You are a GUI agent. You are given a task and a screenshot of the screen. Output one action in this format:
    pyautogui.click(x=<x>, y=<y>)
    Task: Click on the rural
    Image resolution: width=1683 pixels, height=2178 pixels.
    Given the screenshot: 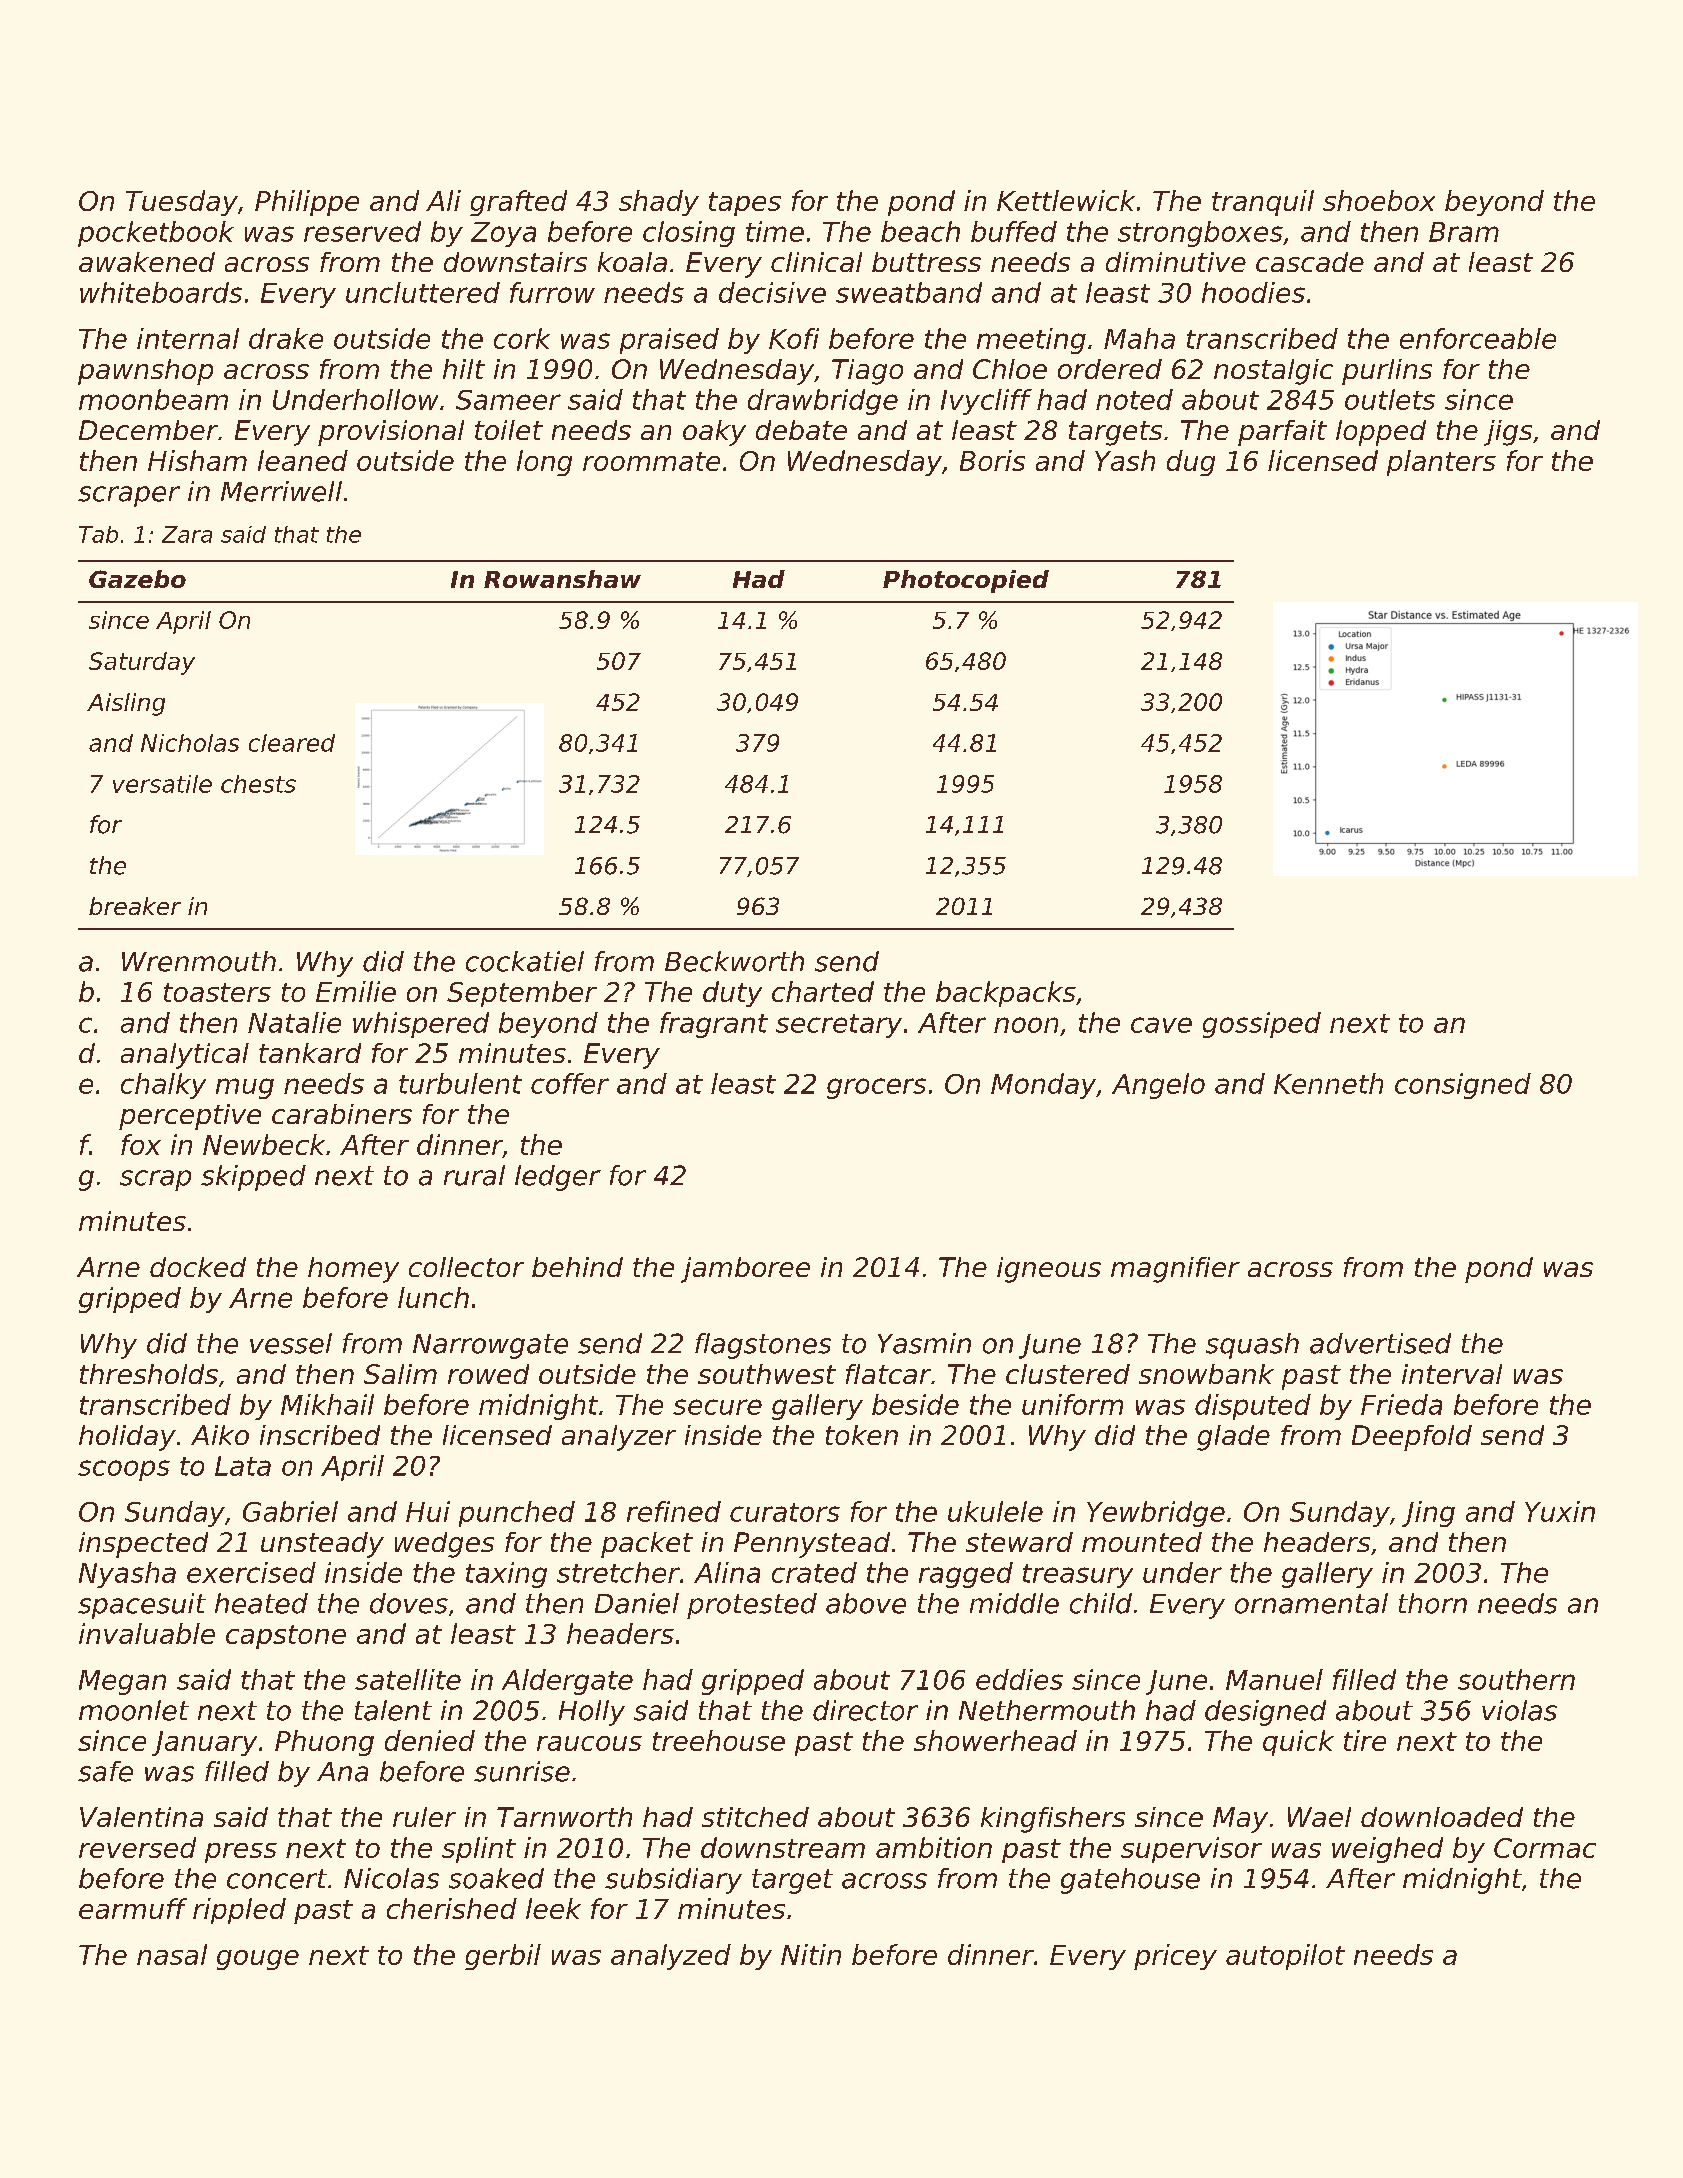 What is the action you would take?
    pyautogui.click(x=474, y=1175)
